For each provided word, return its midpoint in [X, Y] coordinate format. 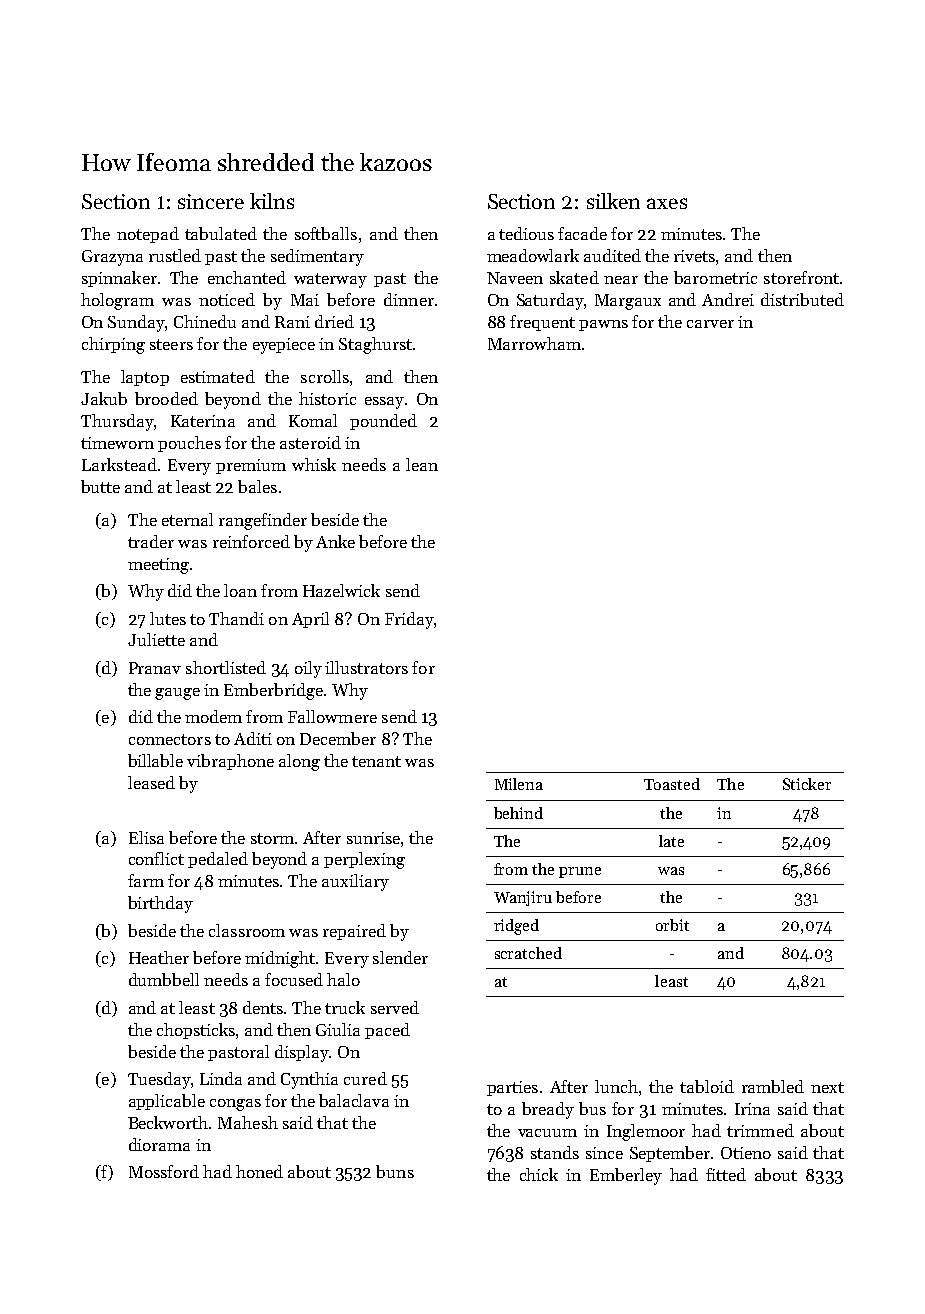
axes [667, 203]
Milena [519, 784]
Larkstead [119, 464]
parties [512, 1088]
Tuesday [160, 1080]
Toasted [672, 784]
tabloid [707, 1086]
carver [710, 324]
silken [613, 201]
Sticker [807, 784]
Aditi [253, 738]
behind [518, 813]
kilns [272, 201]
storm [272, 838]
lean [422, 464]
